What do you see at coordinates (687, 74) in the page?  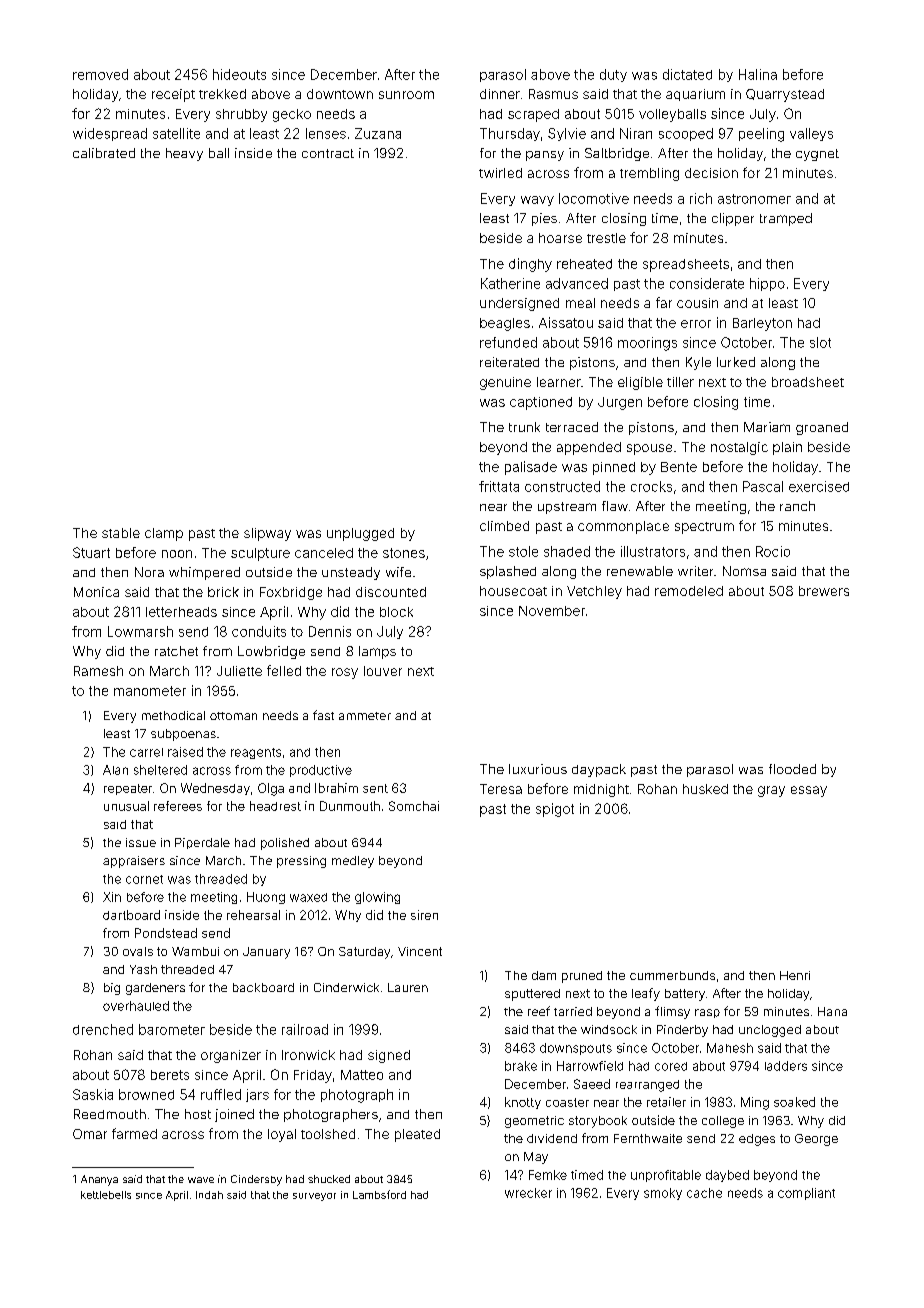 I see `dictated` at bounding box center [687, 74].
